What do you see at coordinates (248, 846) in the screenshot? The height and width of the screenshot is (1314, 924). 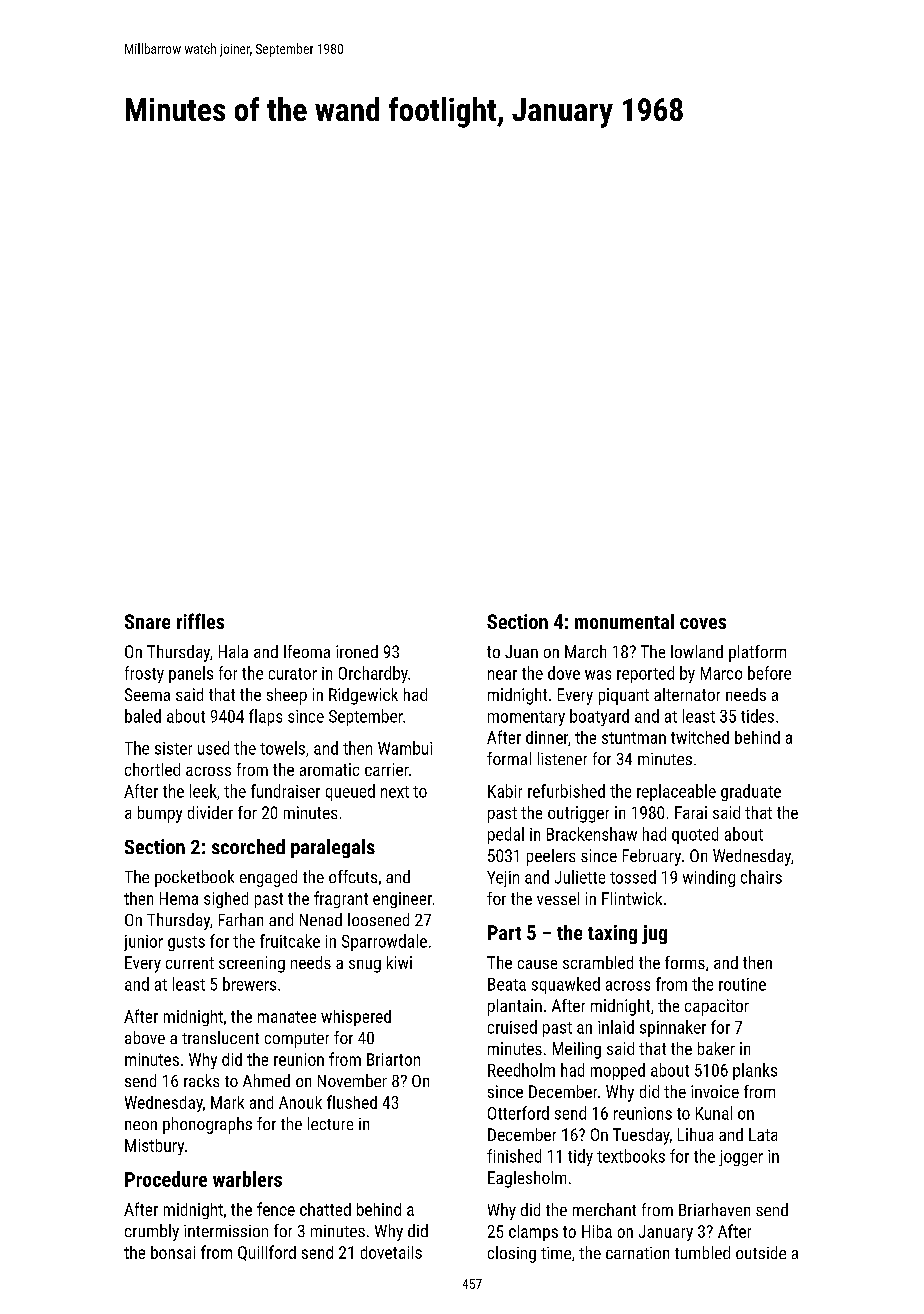 I see `scorched` at bounding box center [248, 846].
